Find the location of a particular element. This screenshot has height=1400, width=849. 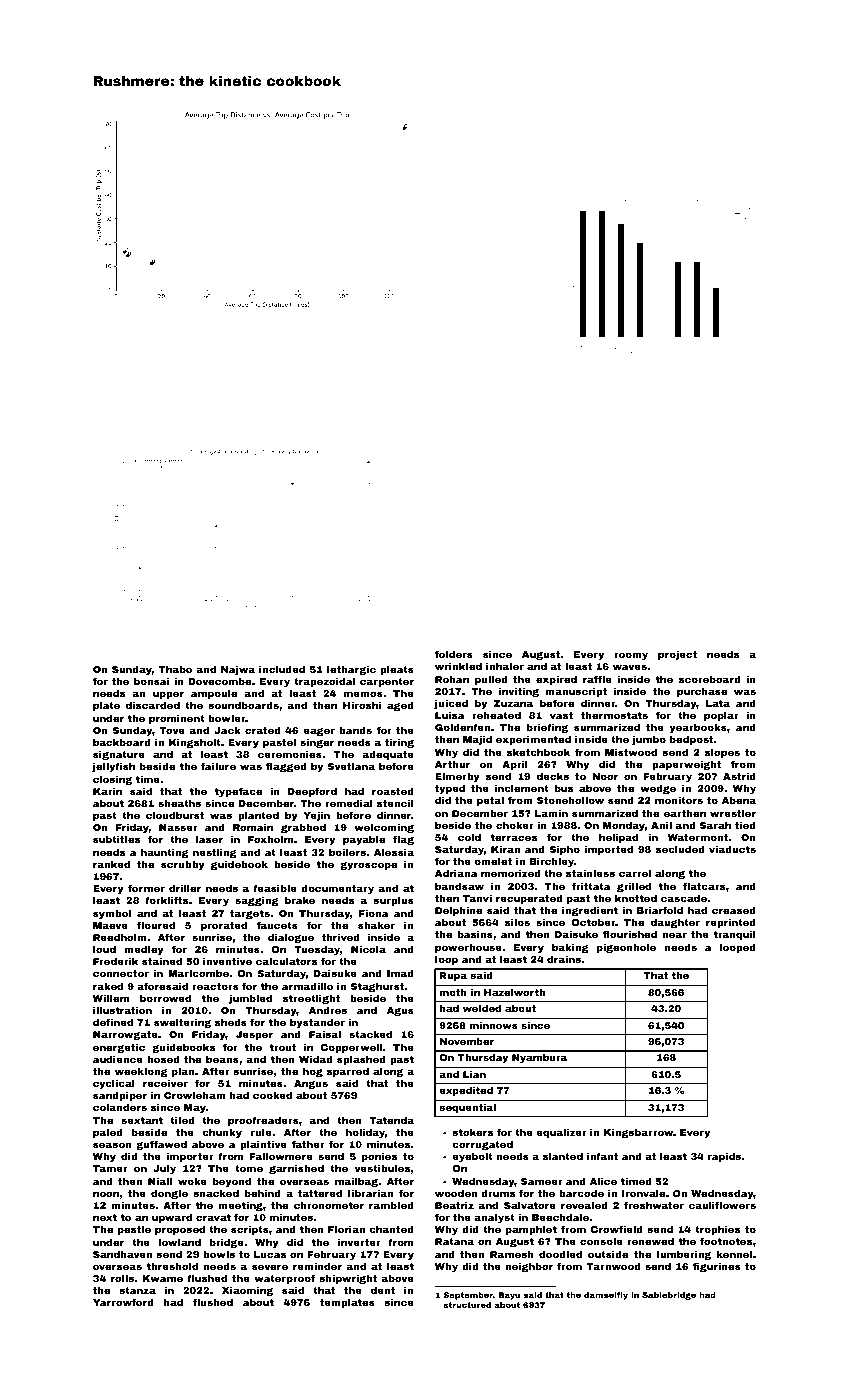

Thabo is located at coordinates (175, 669).
